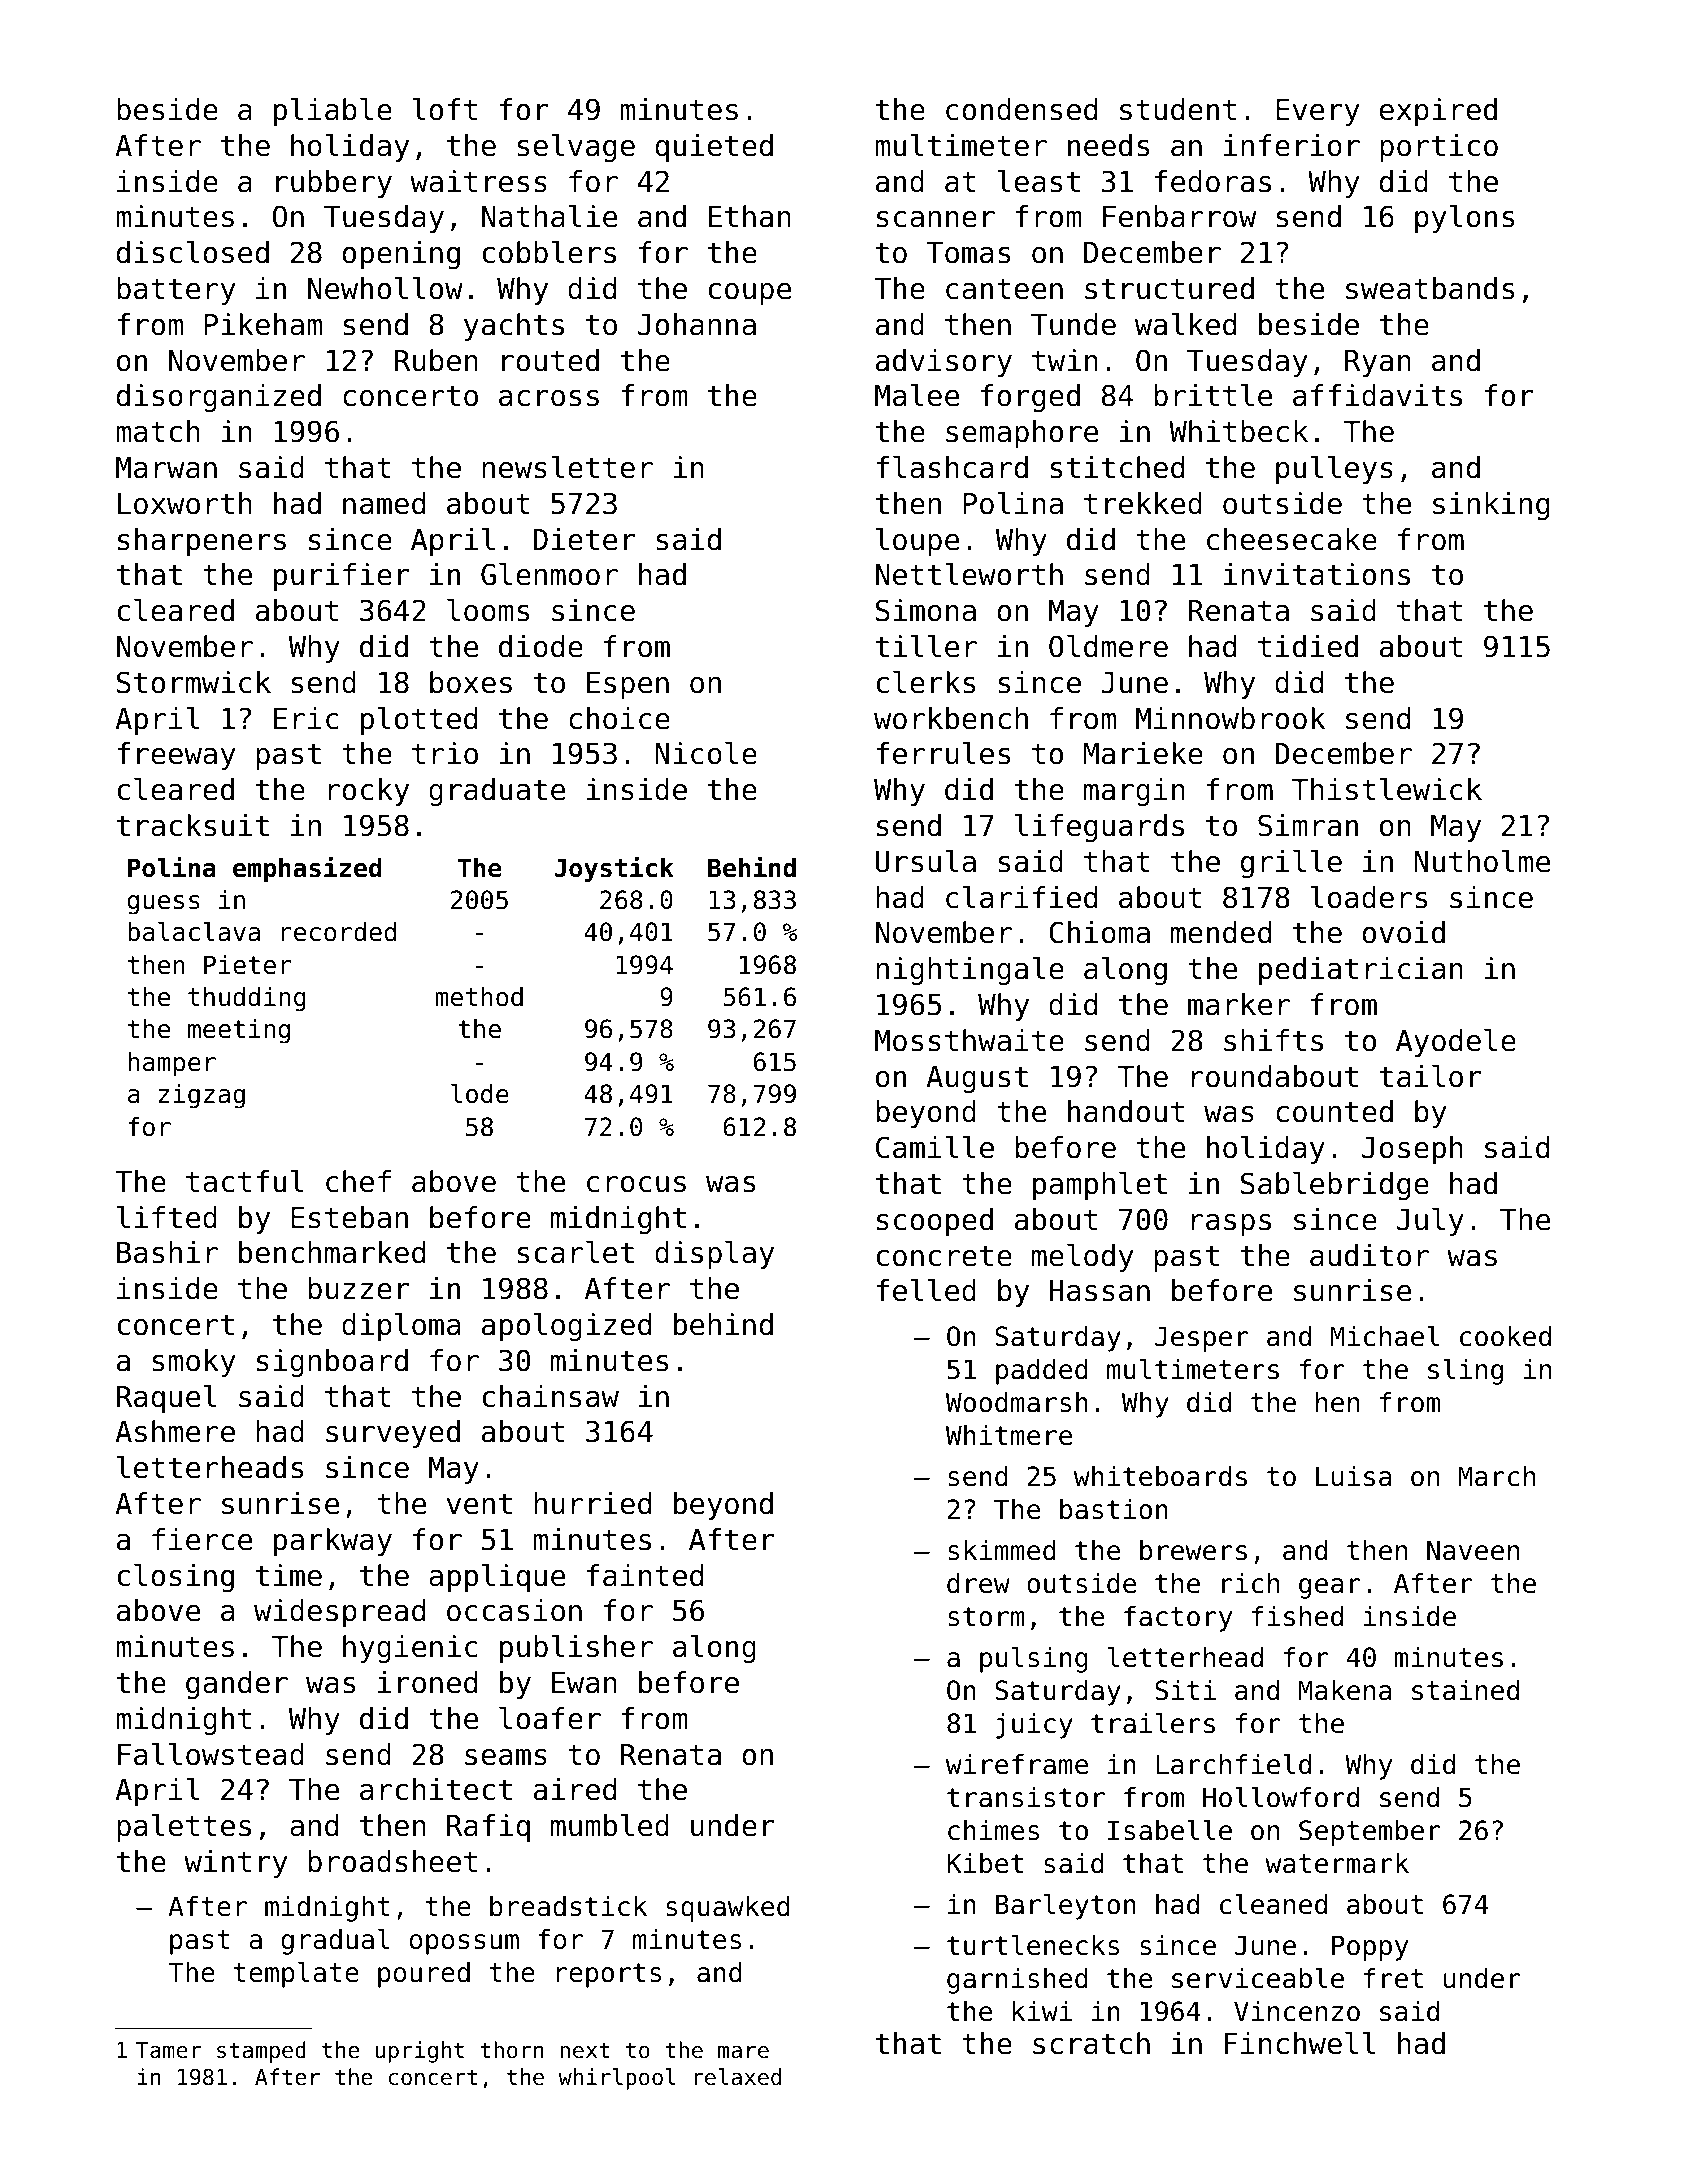  Describe the element at coordinates (1464, 219) in the document. I see `pylons` at that location.
